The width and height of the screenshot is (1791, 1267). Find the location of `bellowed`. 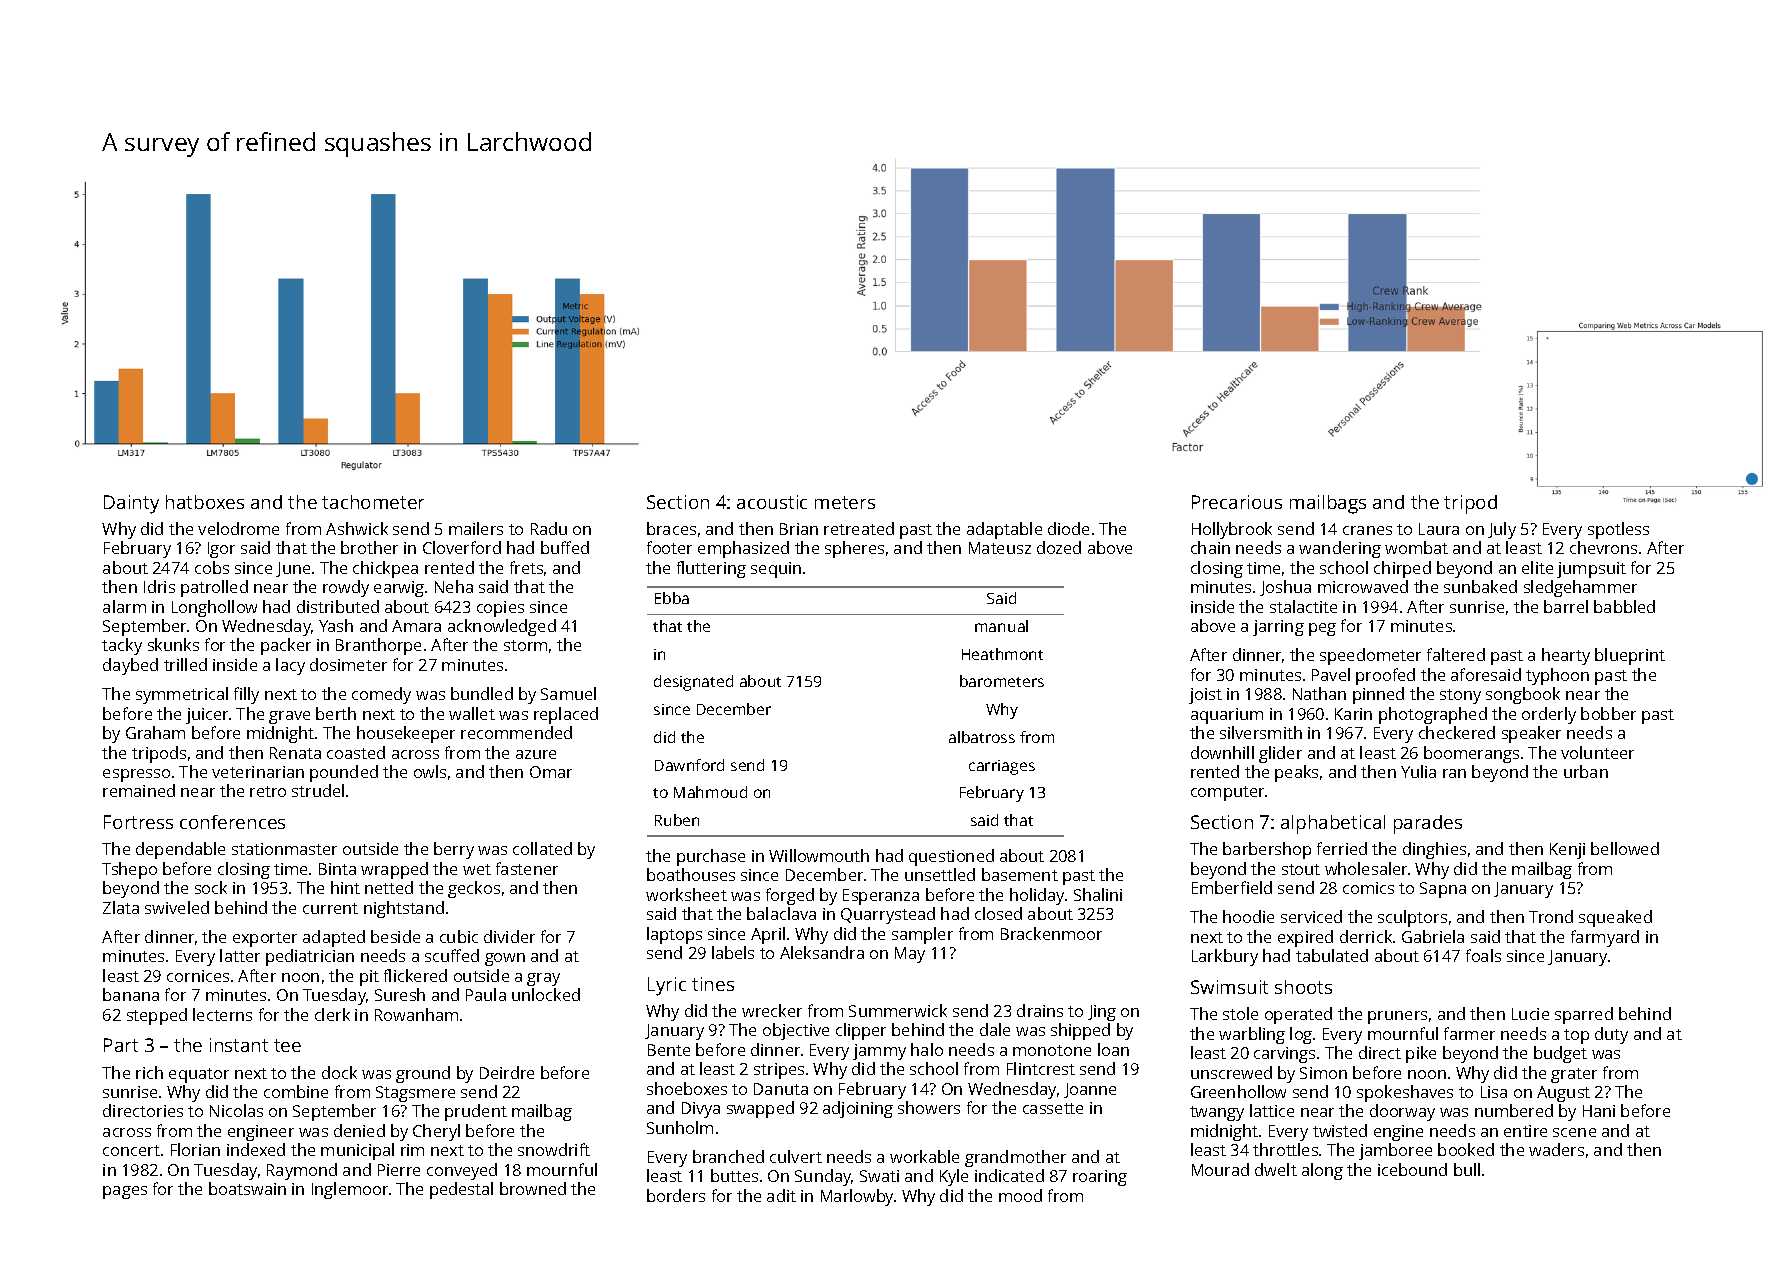

bellowed is located at coordinates (1625, 848).
